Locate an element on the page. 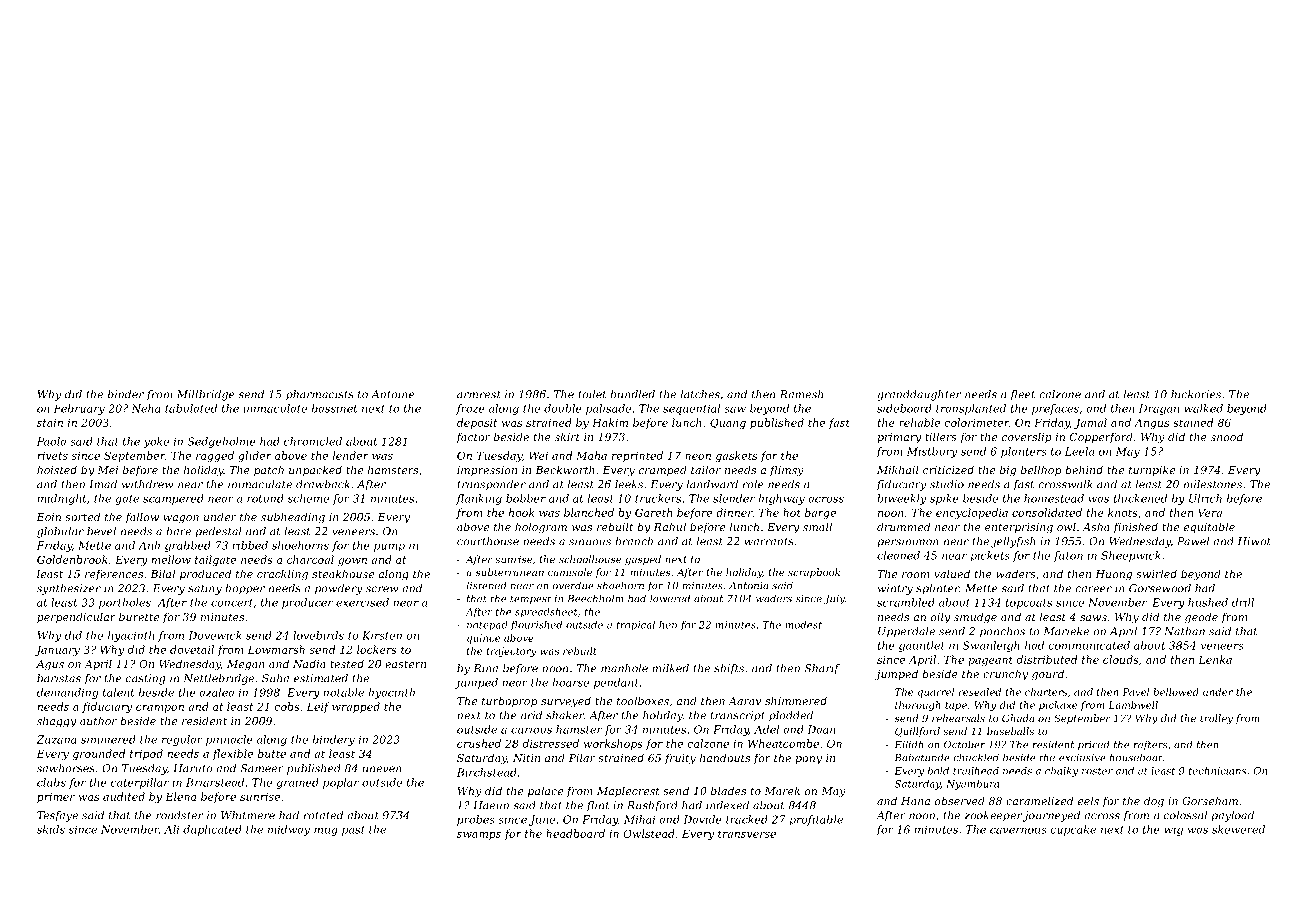 The image size is (1308, 924). Tesfaye is located at coordinates (57, 816).
